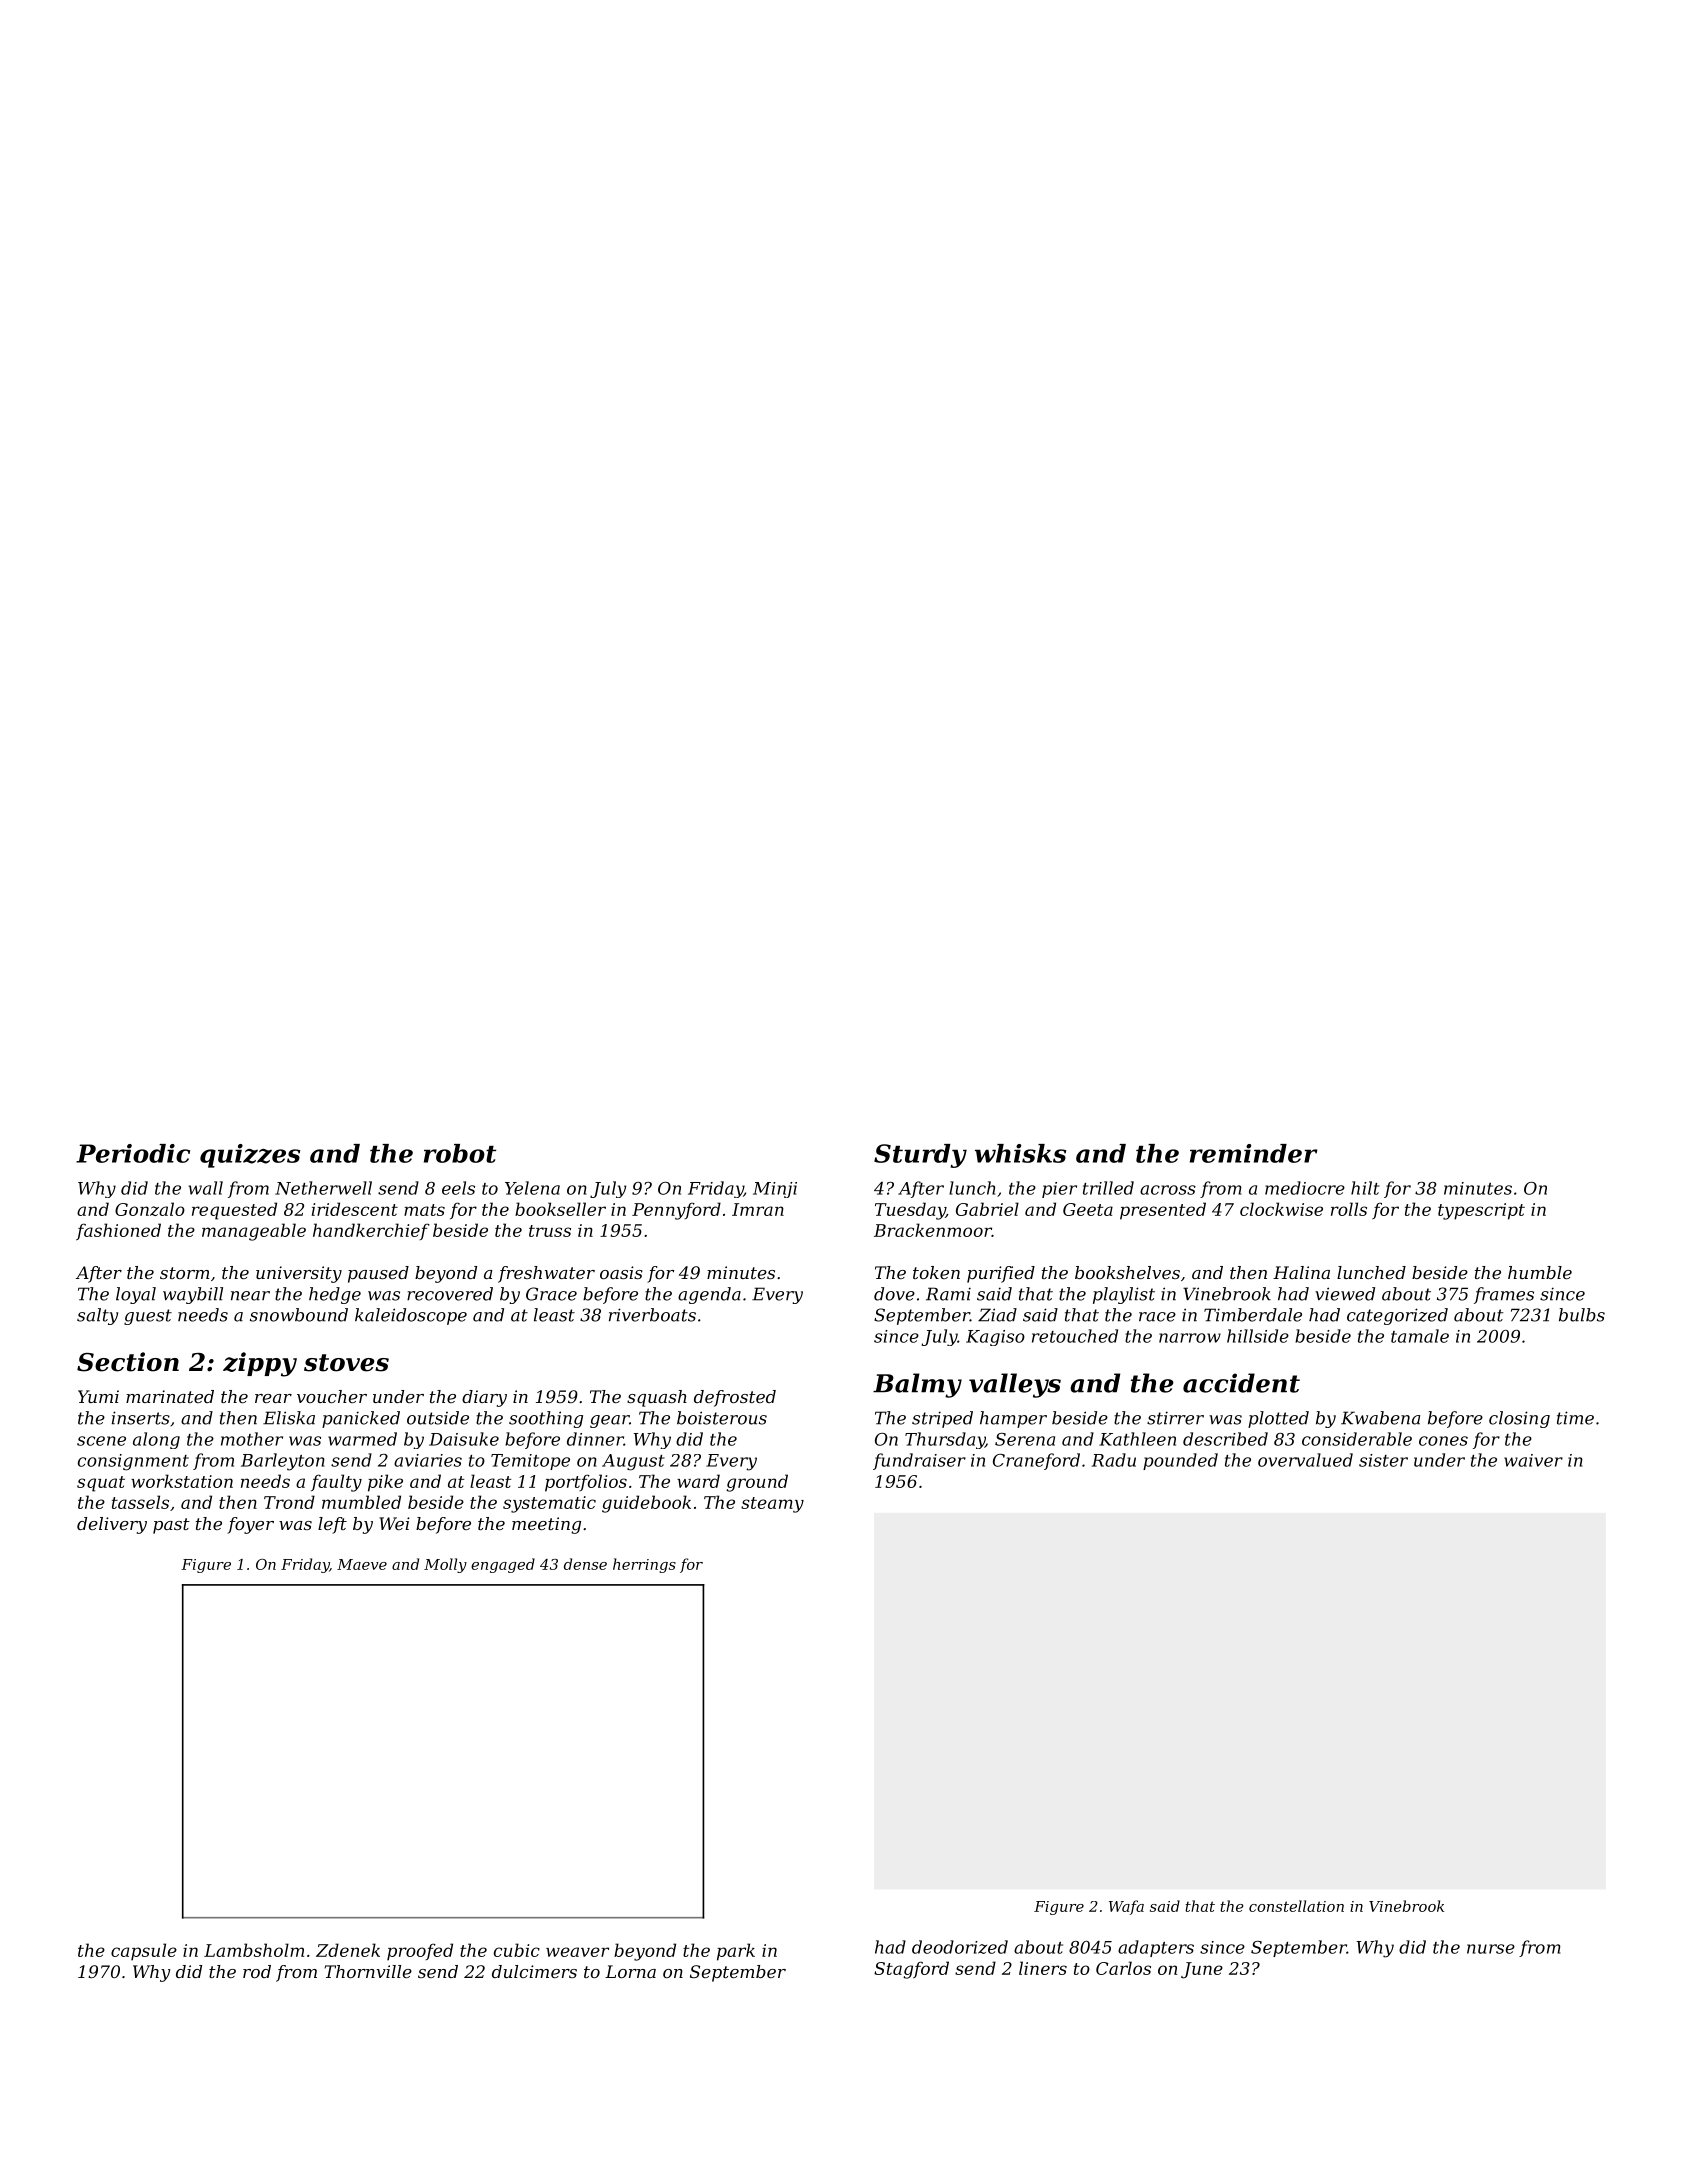 Image resolution: width=1683 pixels, height=2178 pixels. I want to click on Daisuke, so click(464, 1439).
